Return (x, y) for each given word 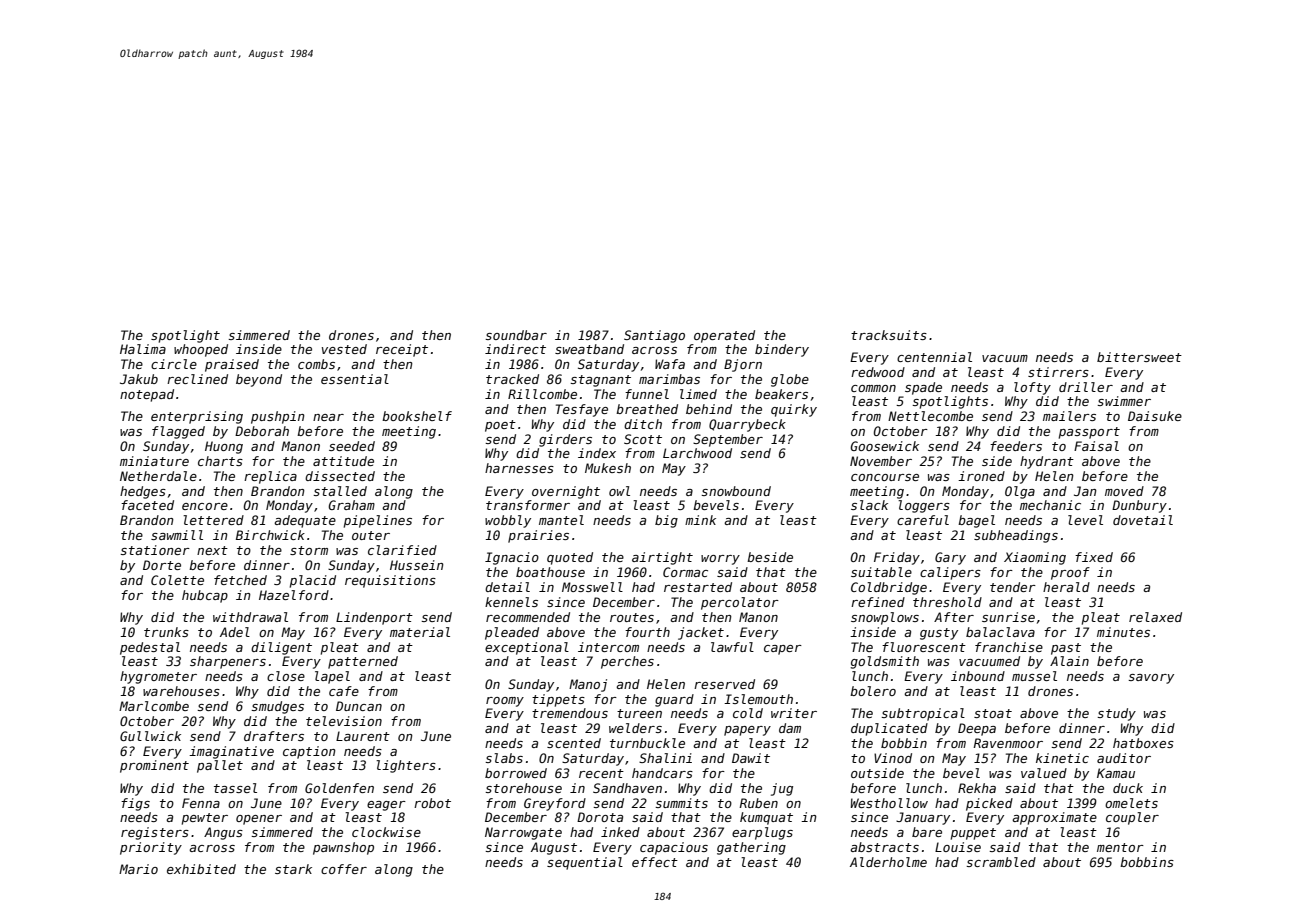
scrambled (1001, 862)
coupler (1132, 818)
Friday (897, 558)
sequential (585, 863)
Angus (223, 833)
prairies (538, 536)
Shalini (665, 758)
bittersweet (1139, 357)
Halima (143, 349)
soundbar (516, 335)
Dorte (162, 565)
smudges (277, 707)
